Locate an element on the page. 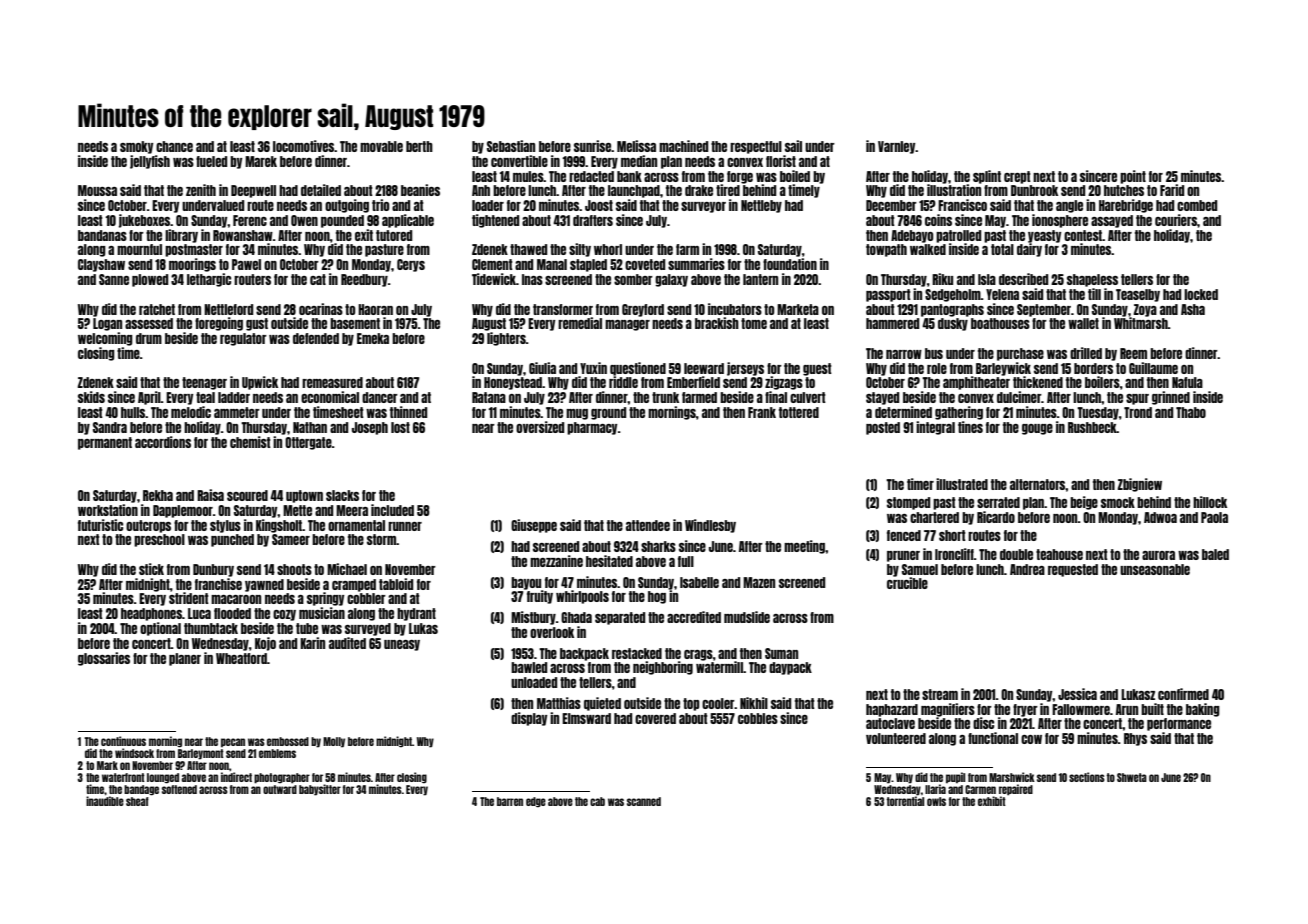  September is located at coordinates (1044, 310).
